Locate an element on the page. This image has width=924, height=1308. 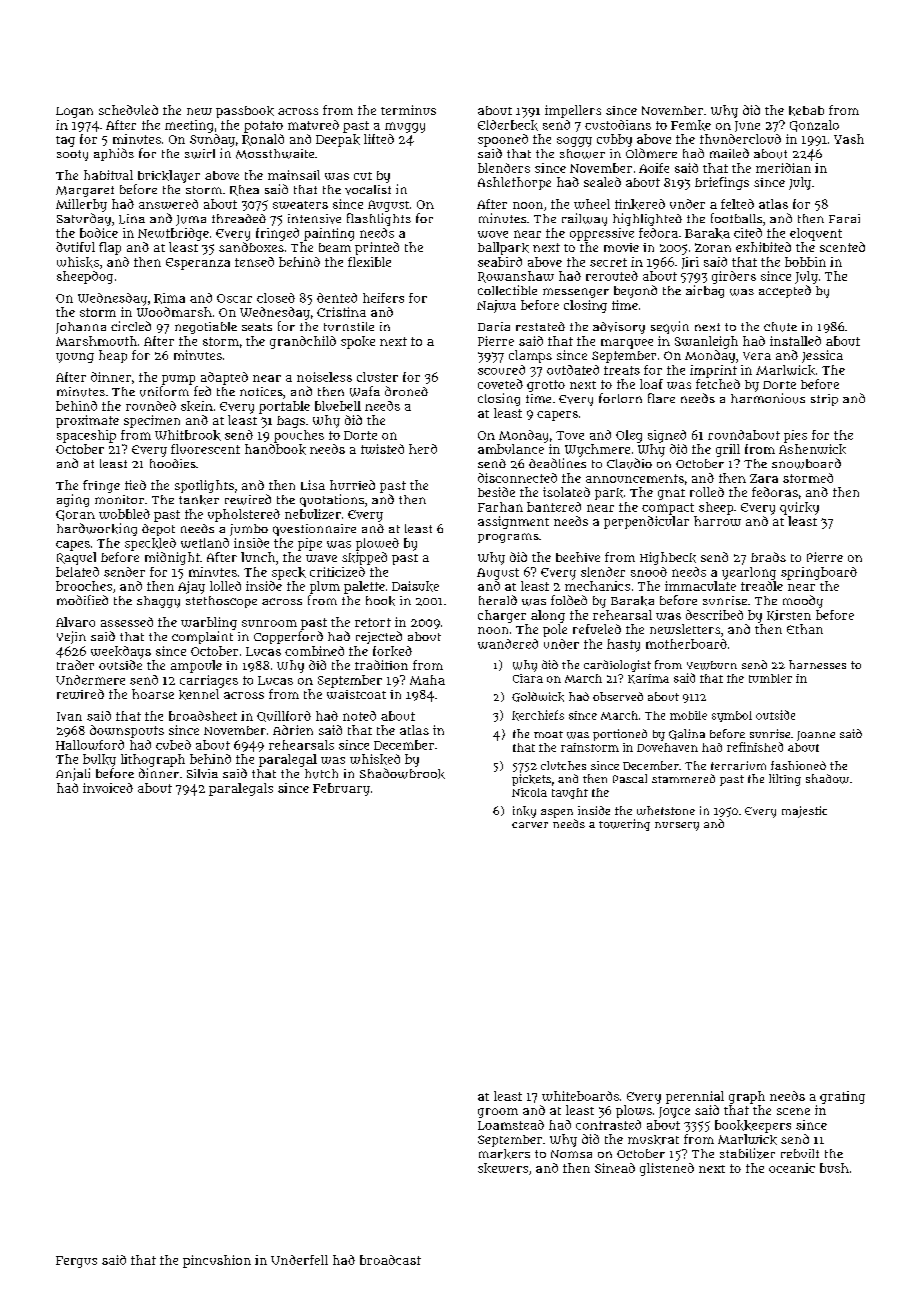
scheduled is located at coordinates (128, 110).
